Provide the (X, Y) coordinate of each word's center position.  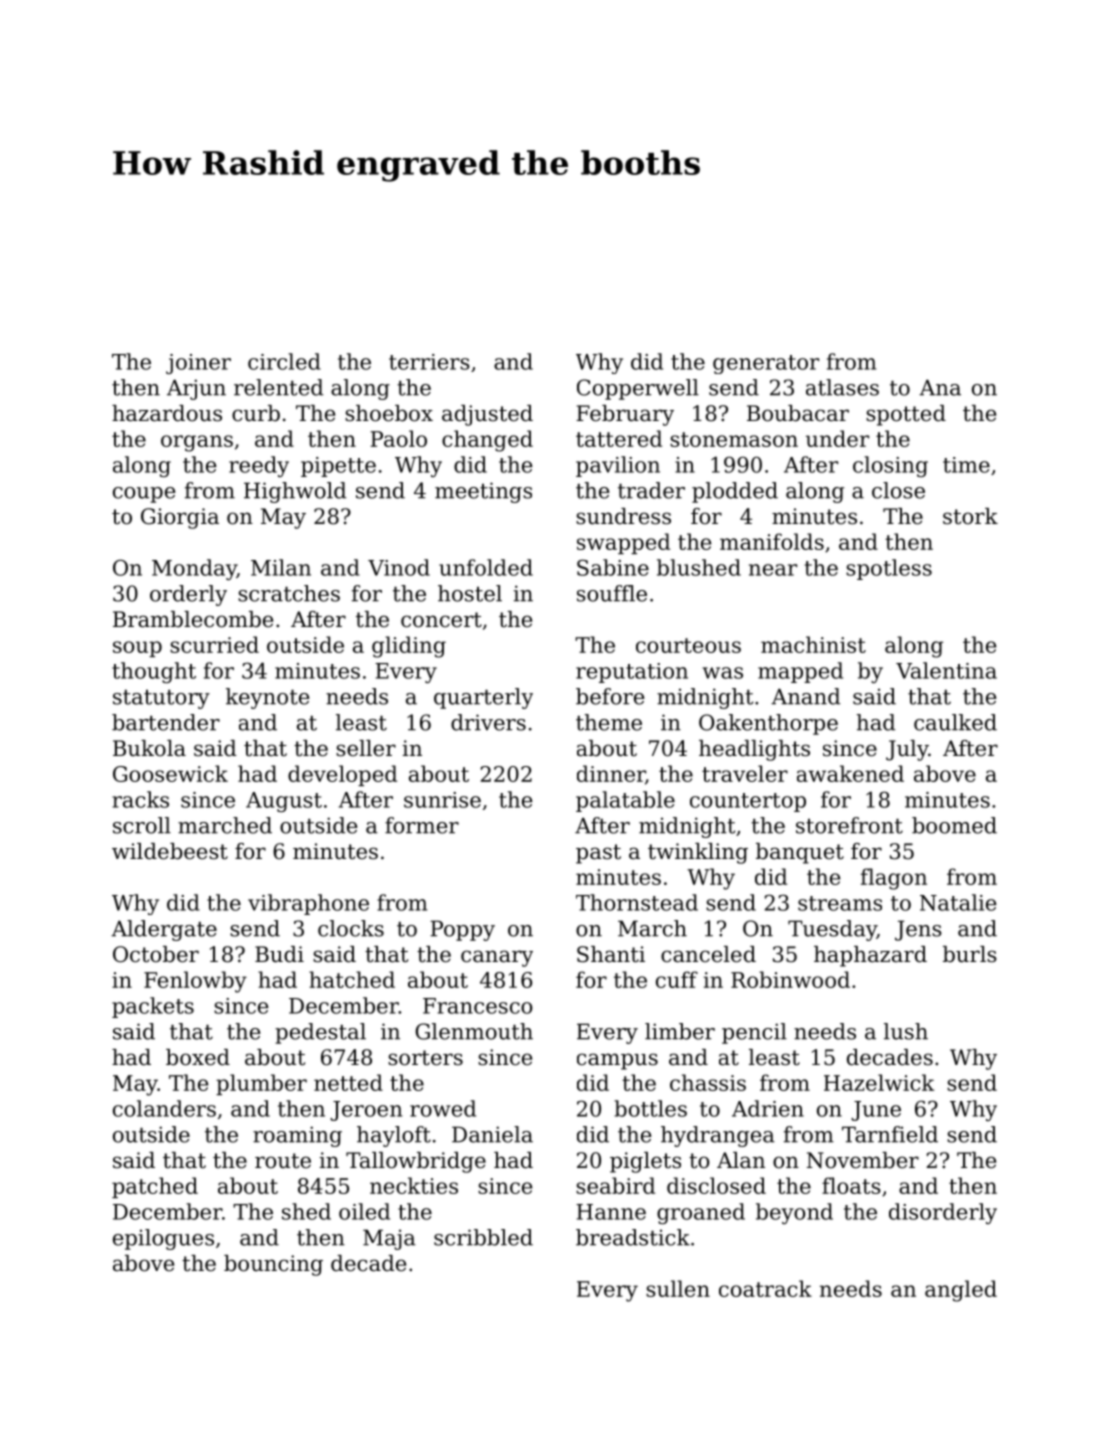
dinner (611, 773)
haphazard (870, 956)
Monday (194, 569)
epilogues (163, 1239)
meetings (483, 492)
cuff (677, 979)
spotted (906, 415)
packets (153, 1007)
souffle (612, 593)
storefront (849, 825)
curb (256, 413)
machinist (813, 644)
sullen (678, 1288)
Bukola (149, 748)
